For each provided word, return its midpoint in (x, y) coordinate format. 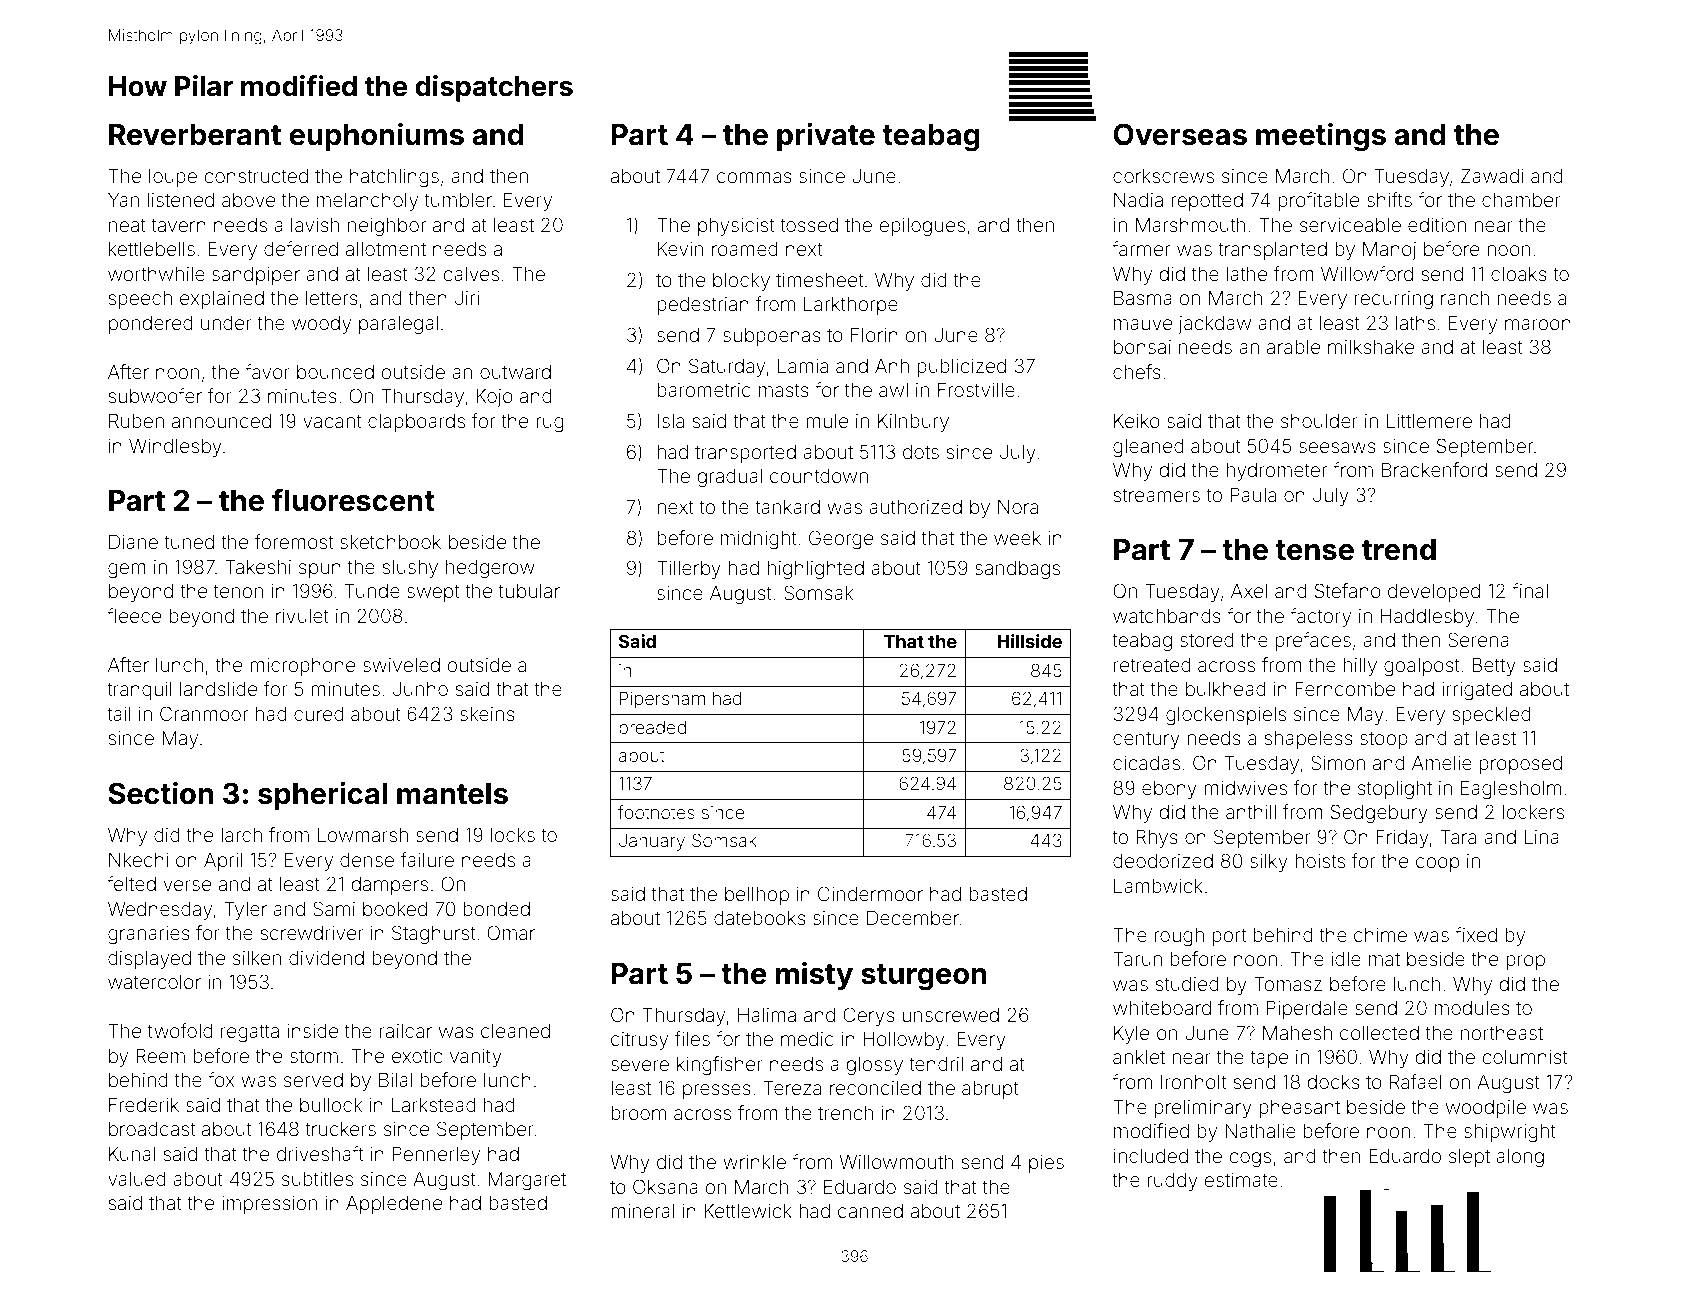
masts (784, 390)
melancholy (367, 202)
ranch (1465, 298)
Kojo (494, 397)
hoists (1320, 861)
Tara (1458, 836)
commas (754, 177)
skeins (487, 714)
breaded (652, 727)
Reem (160, 1055)
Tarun (1137, 958)
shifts (1389, 199)
